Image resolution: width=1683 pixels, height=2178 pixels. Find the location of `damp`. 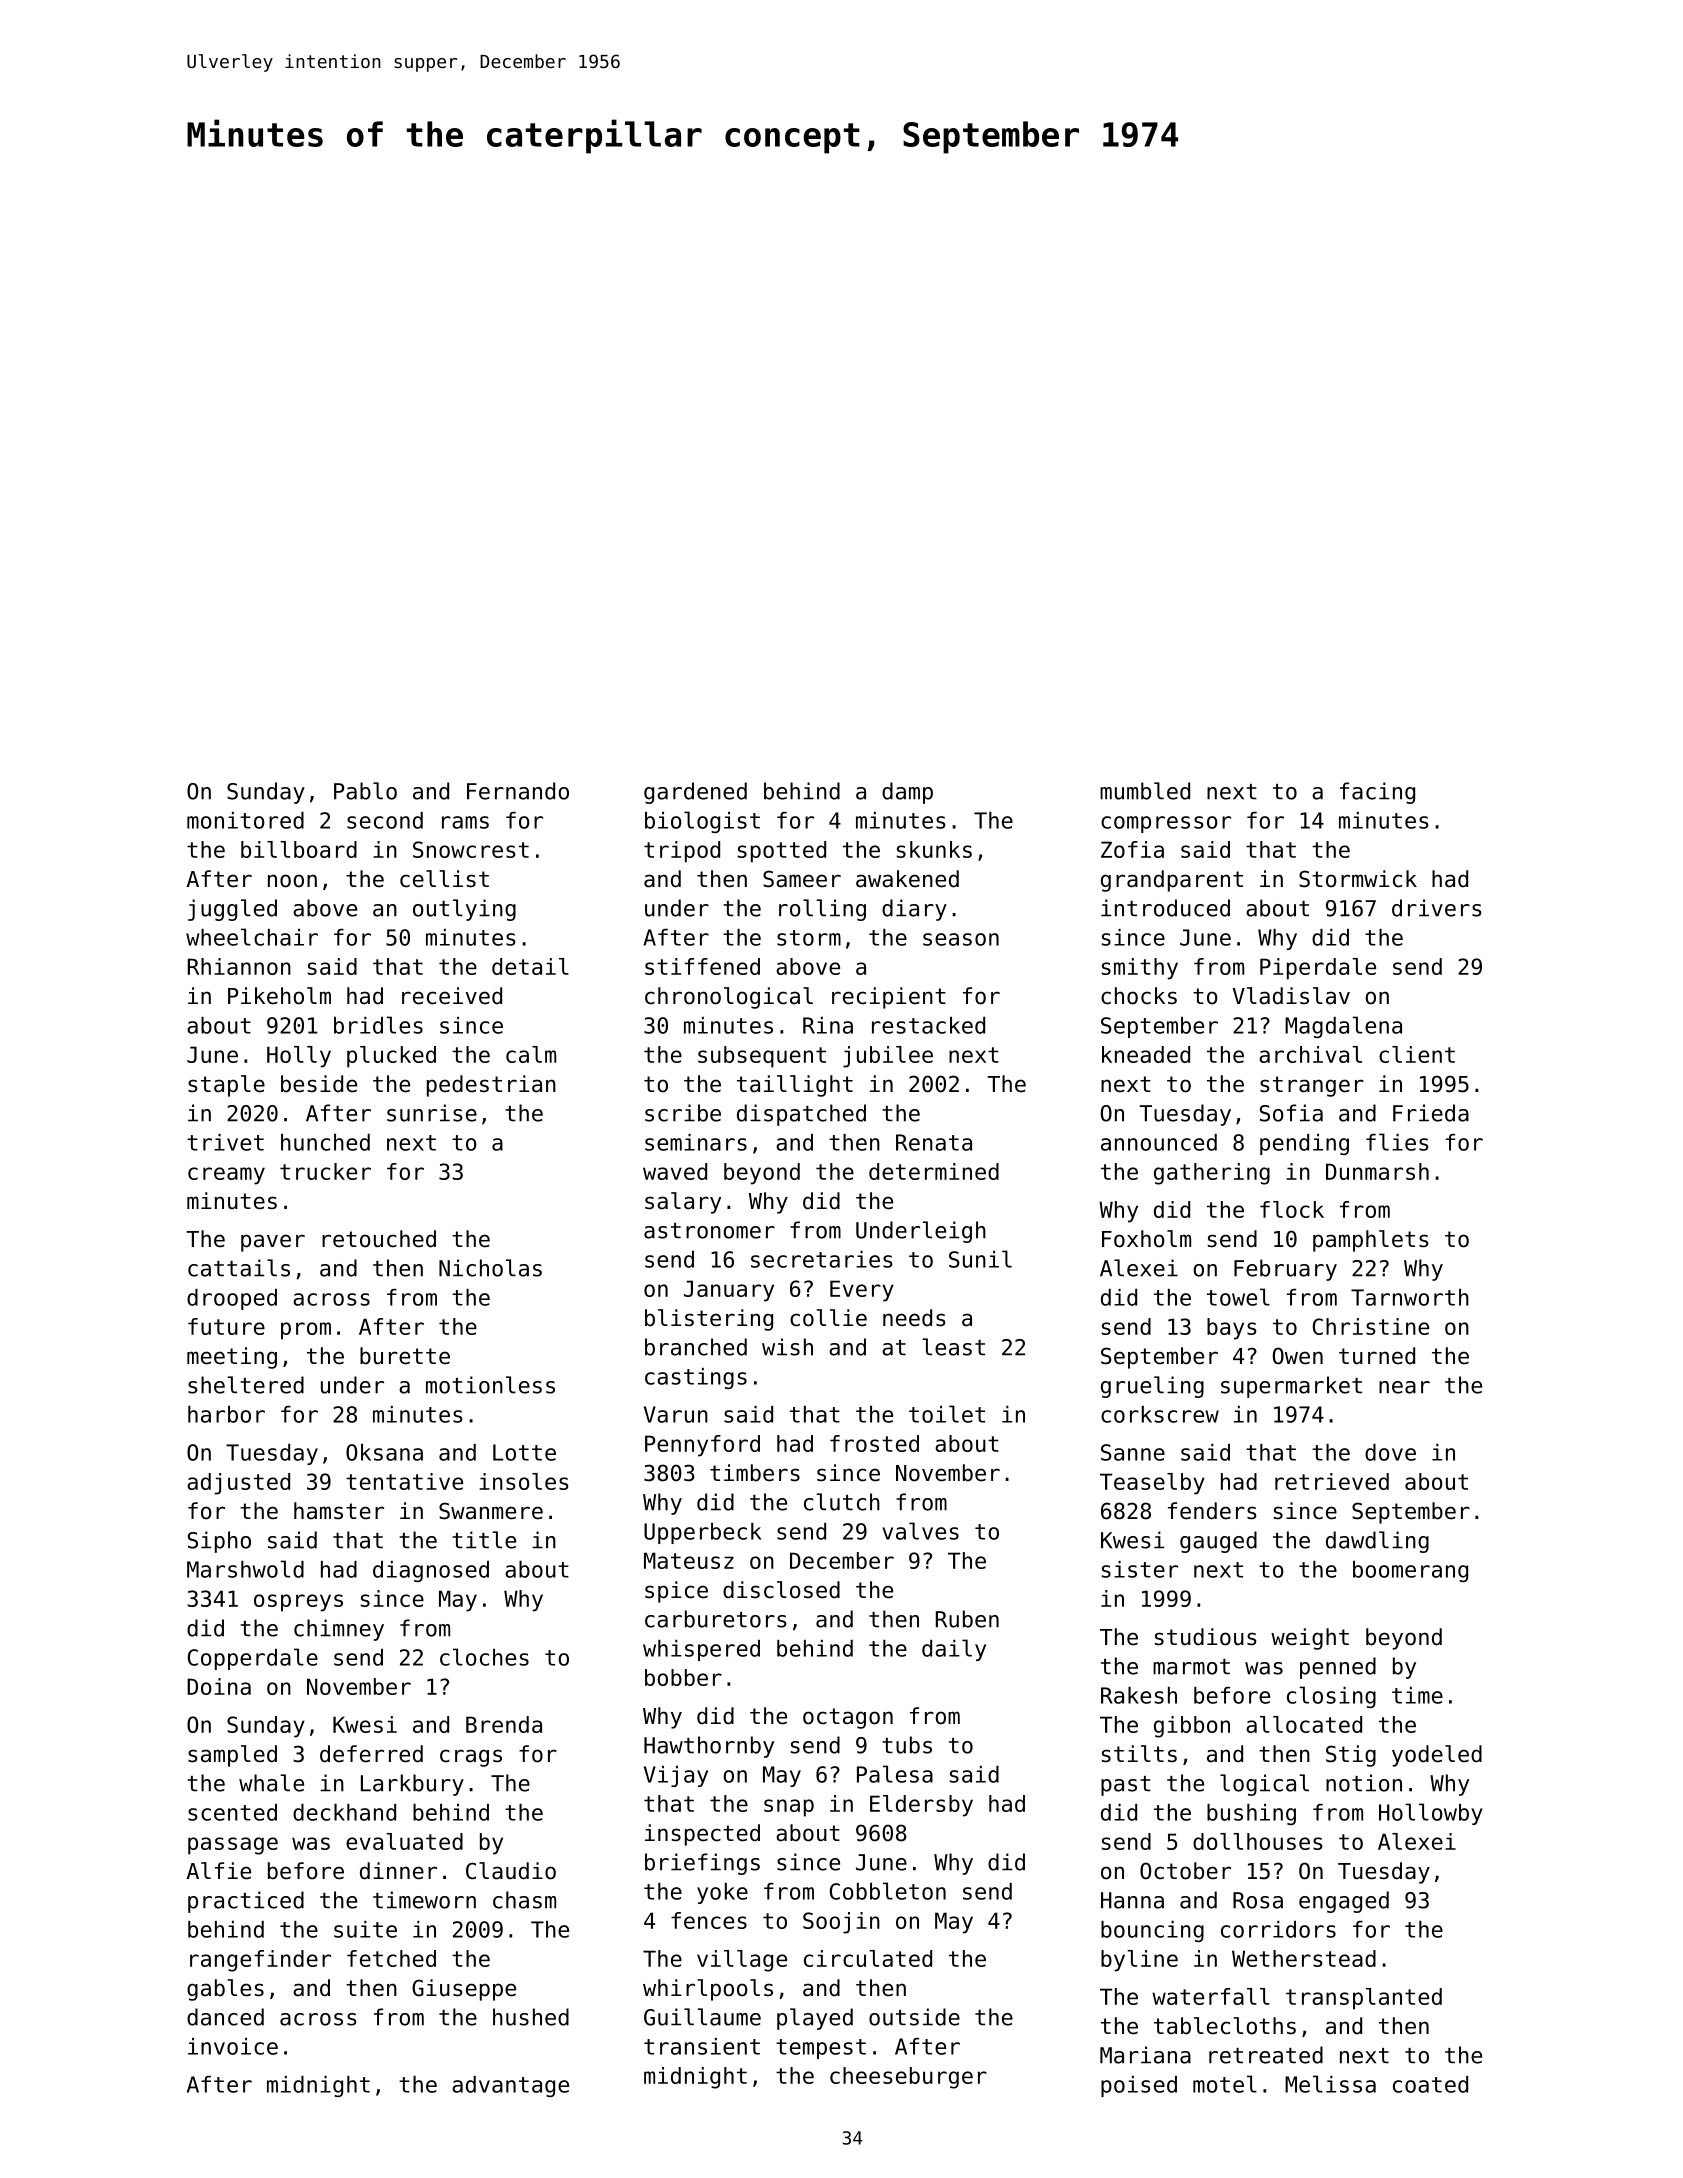

damp is located at coordinates (907, 793).
